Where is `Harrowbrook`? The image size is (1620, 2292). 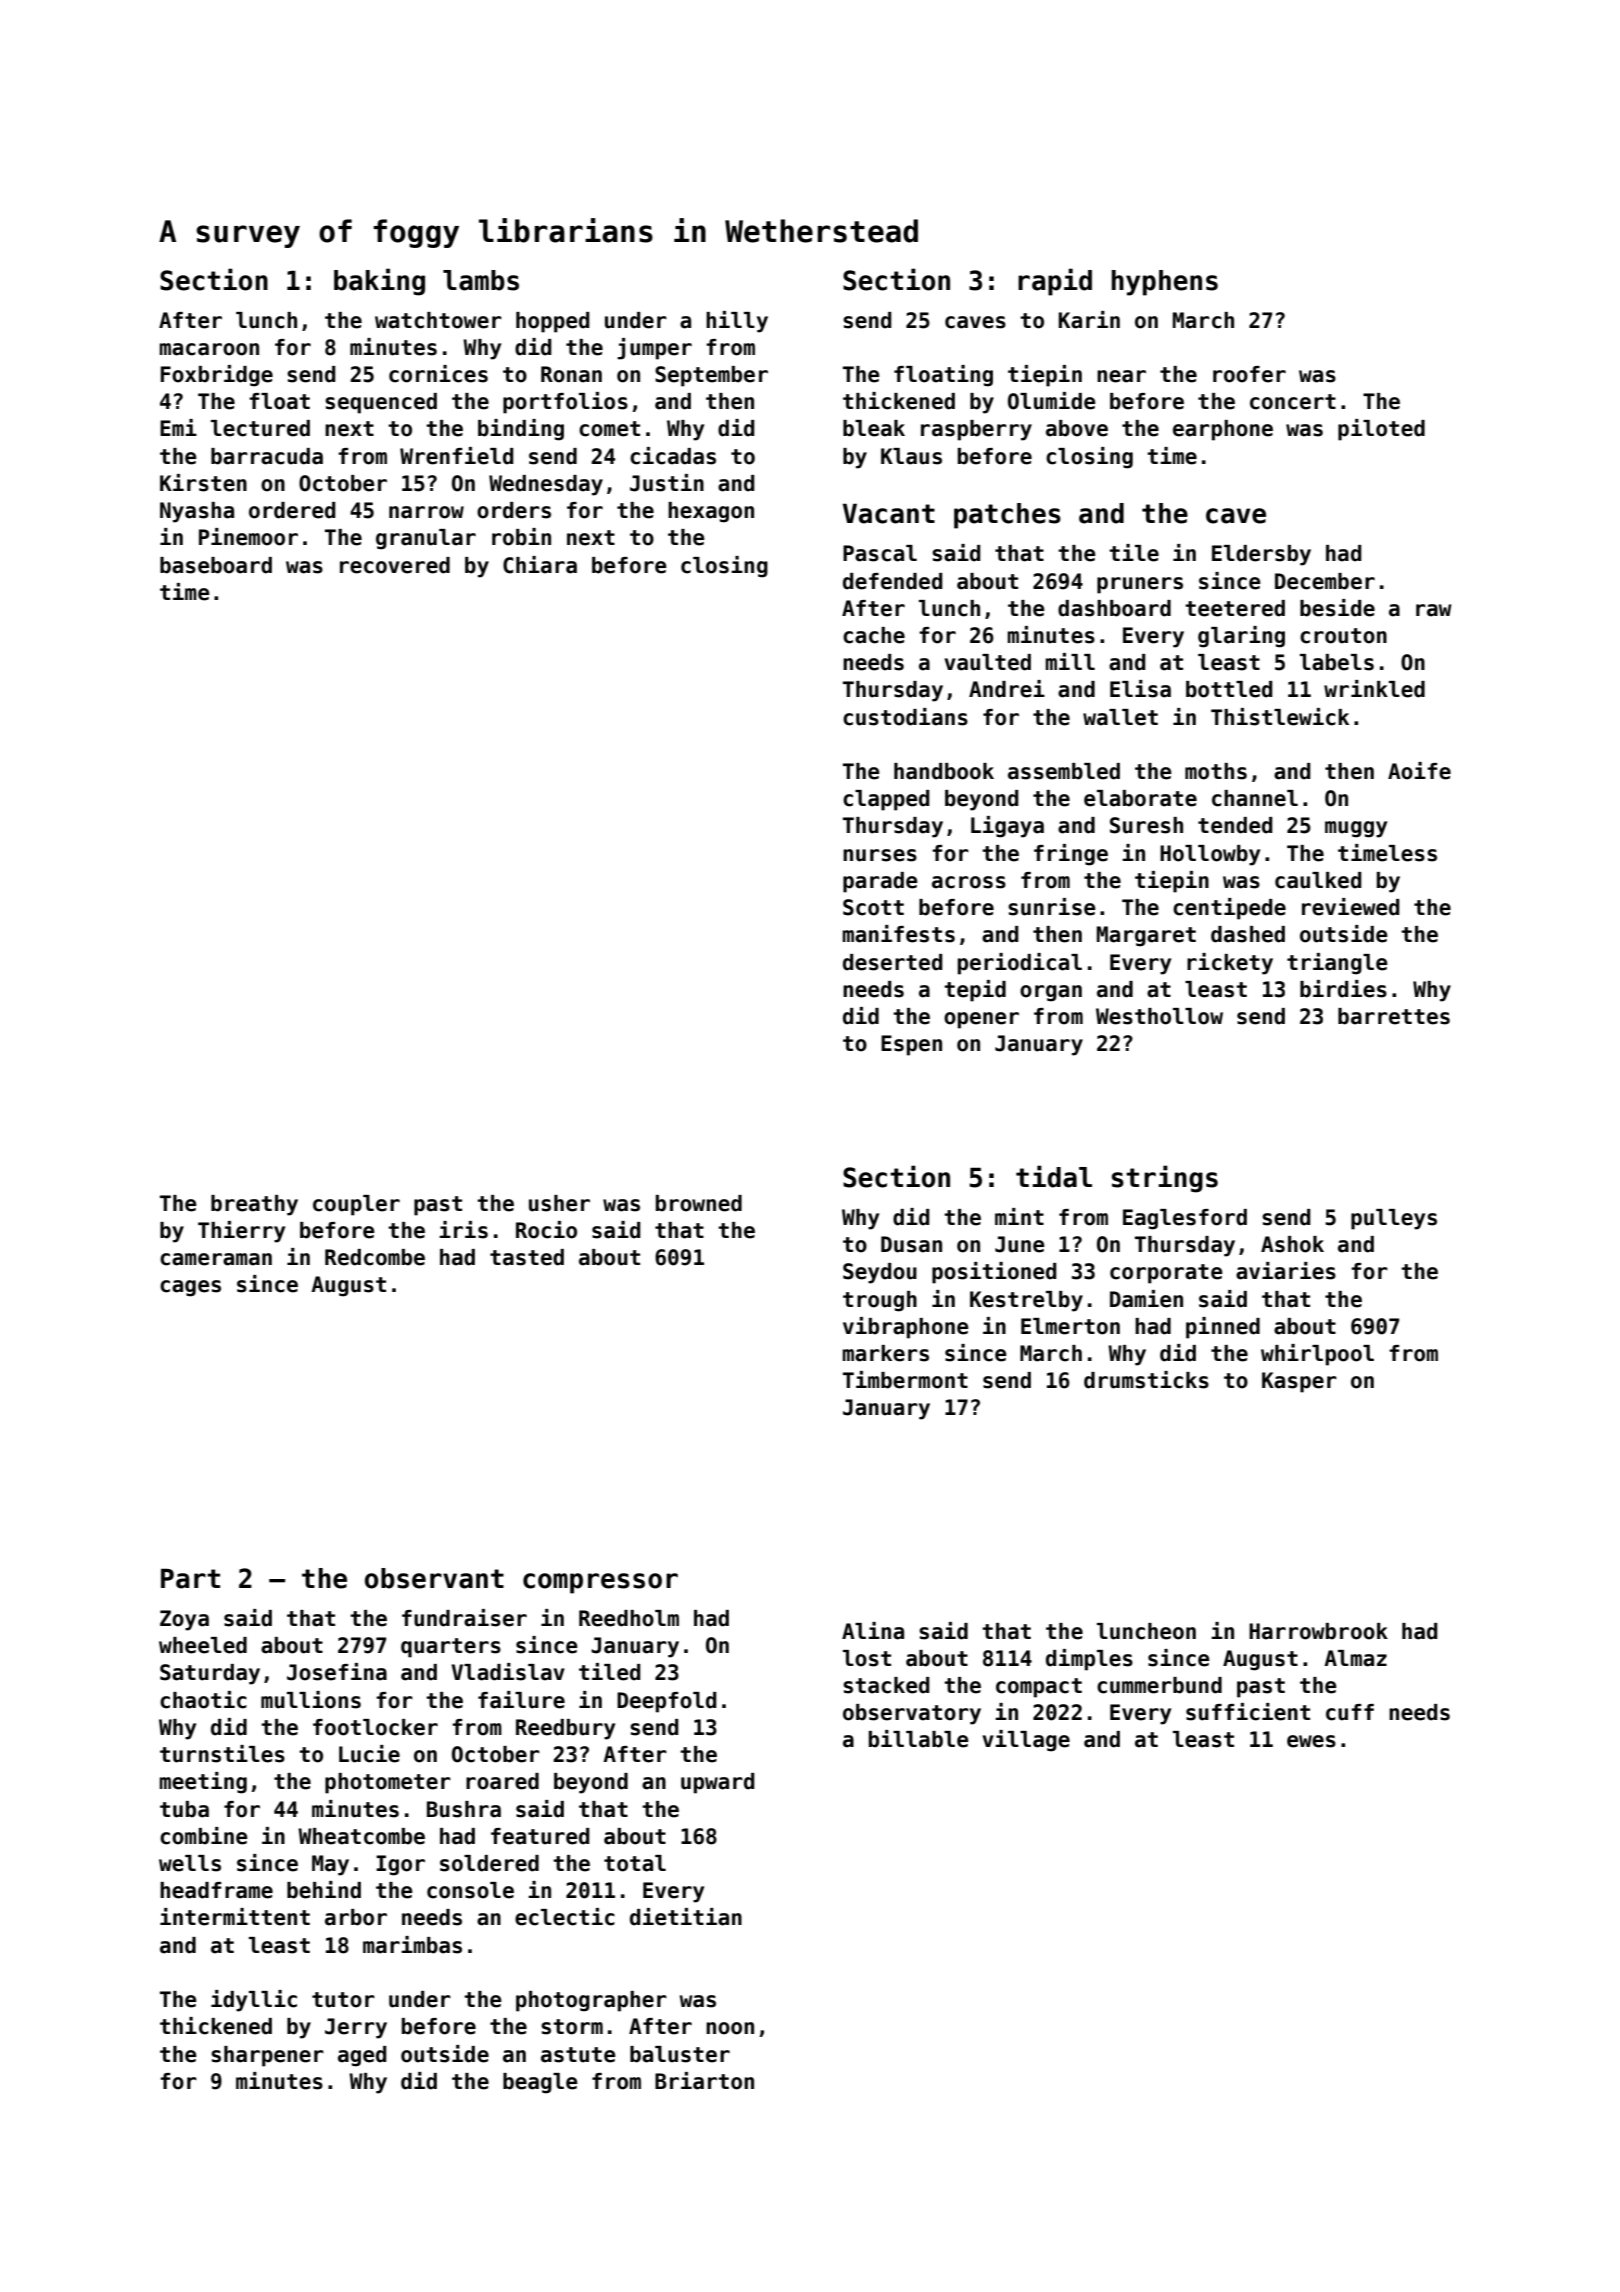
Harrowbrook is located at coordinates (1318, 1631).
